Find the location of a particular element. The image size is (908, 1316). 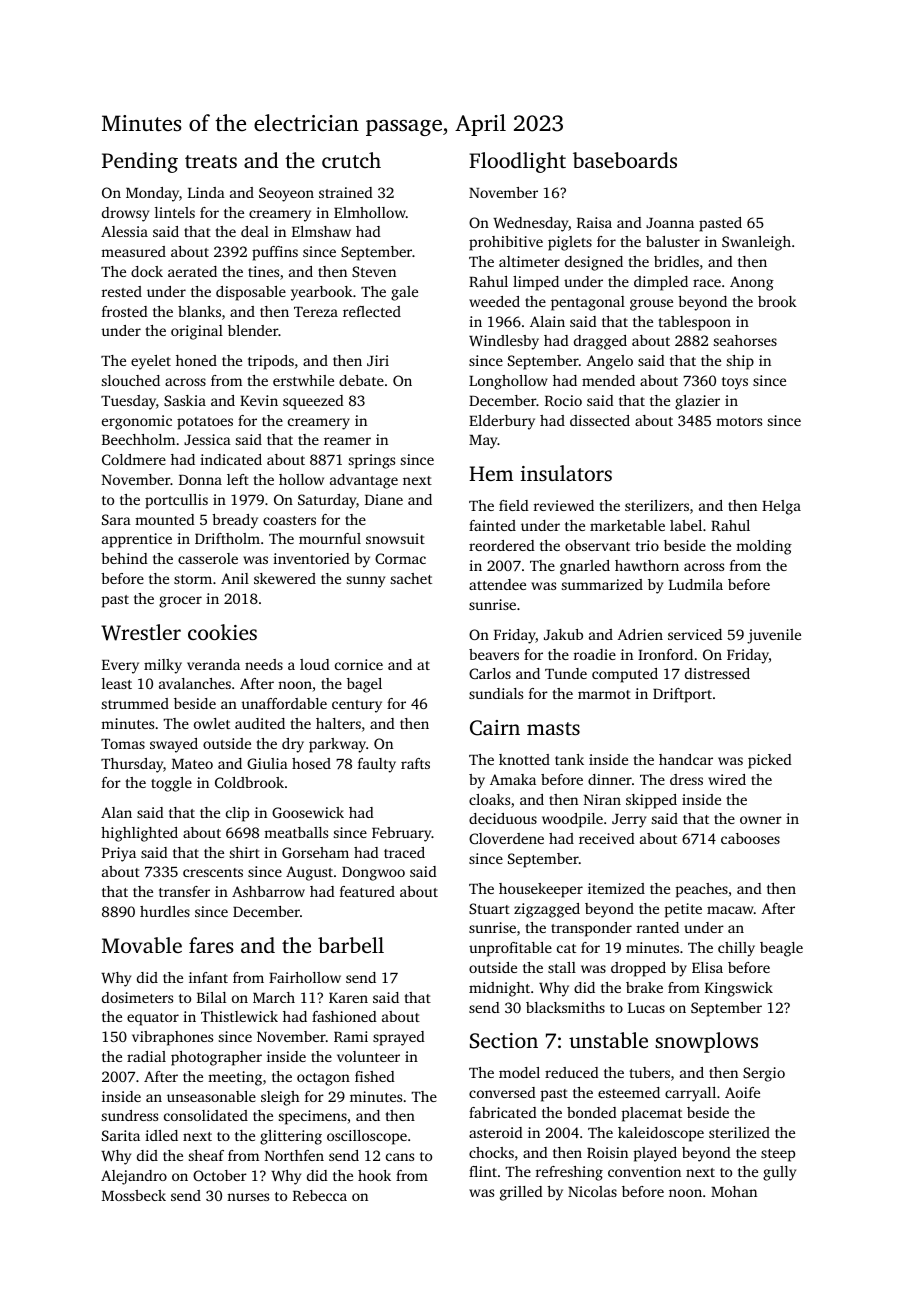

Sarita is located at coordinates (121, 1135).
